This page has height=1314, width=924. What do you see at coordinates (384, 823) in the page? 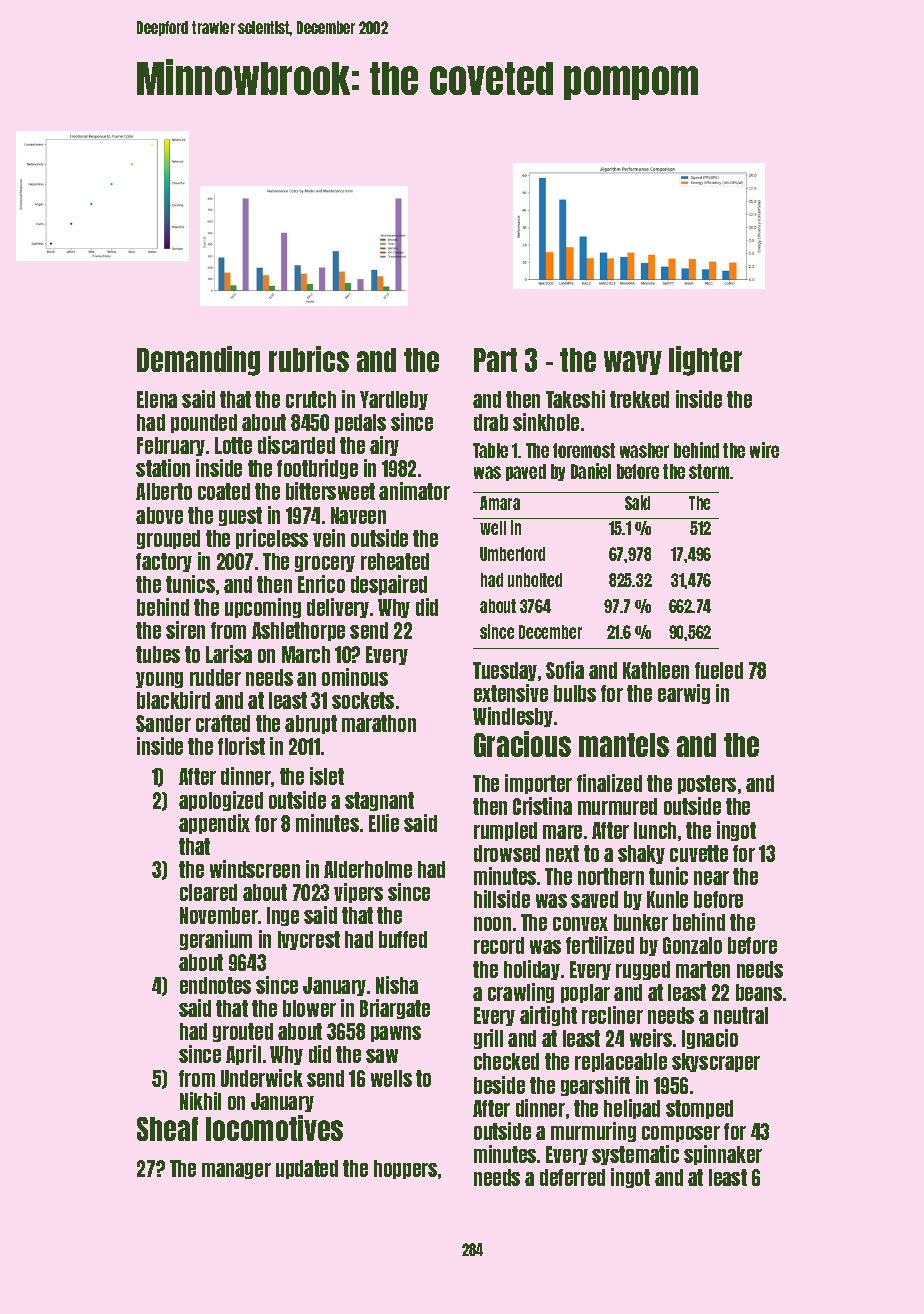
I see `Ellie` at bounding box center [384, 823].
